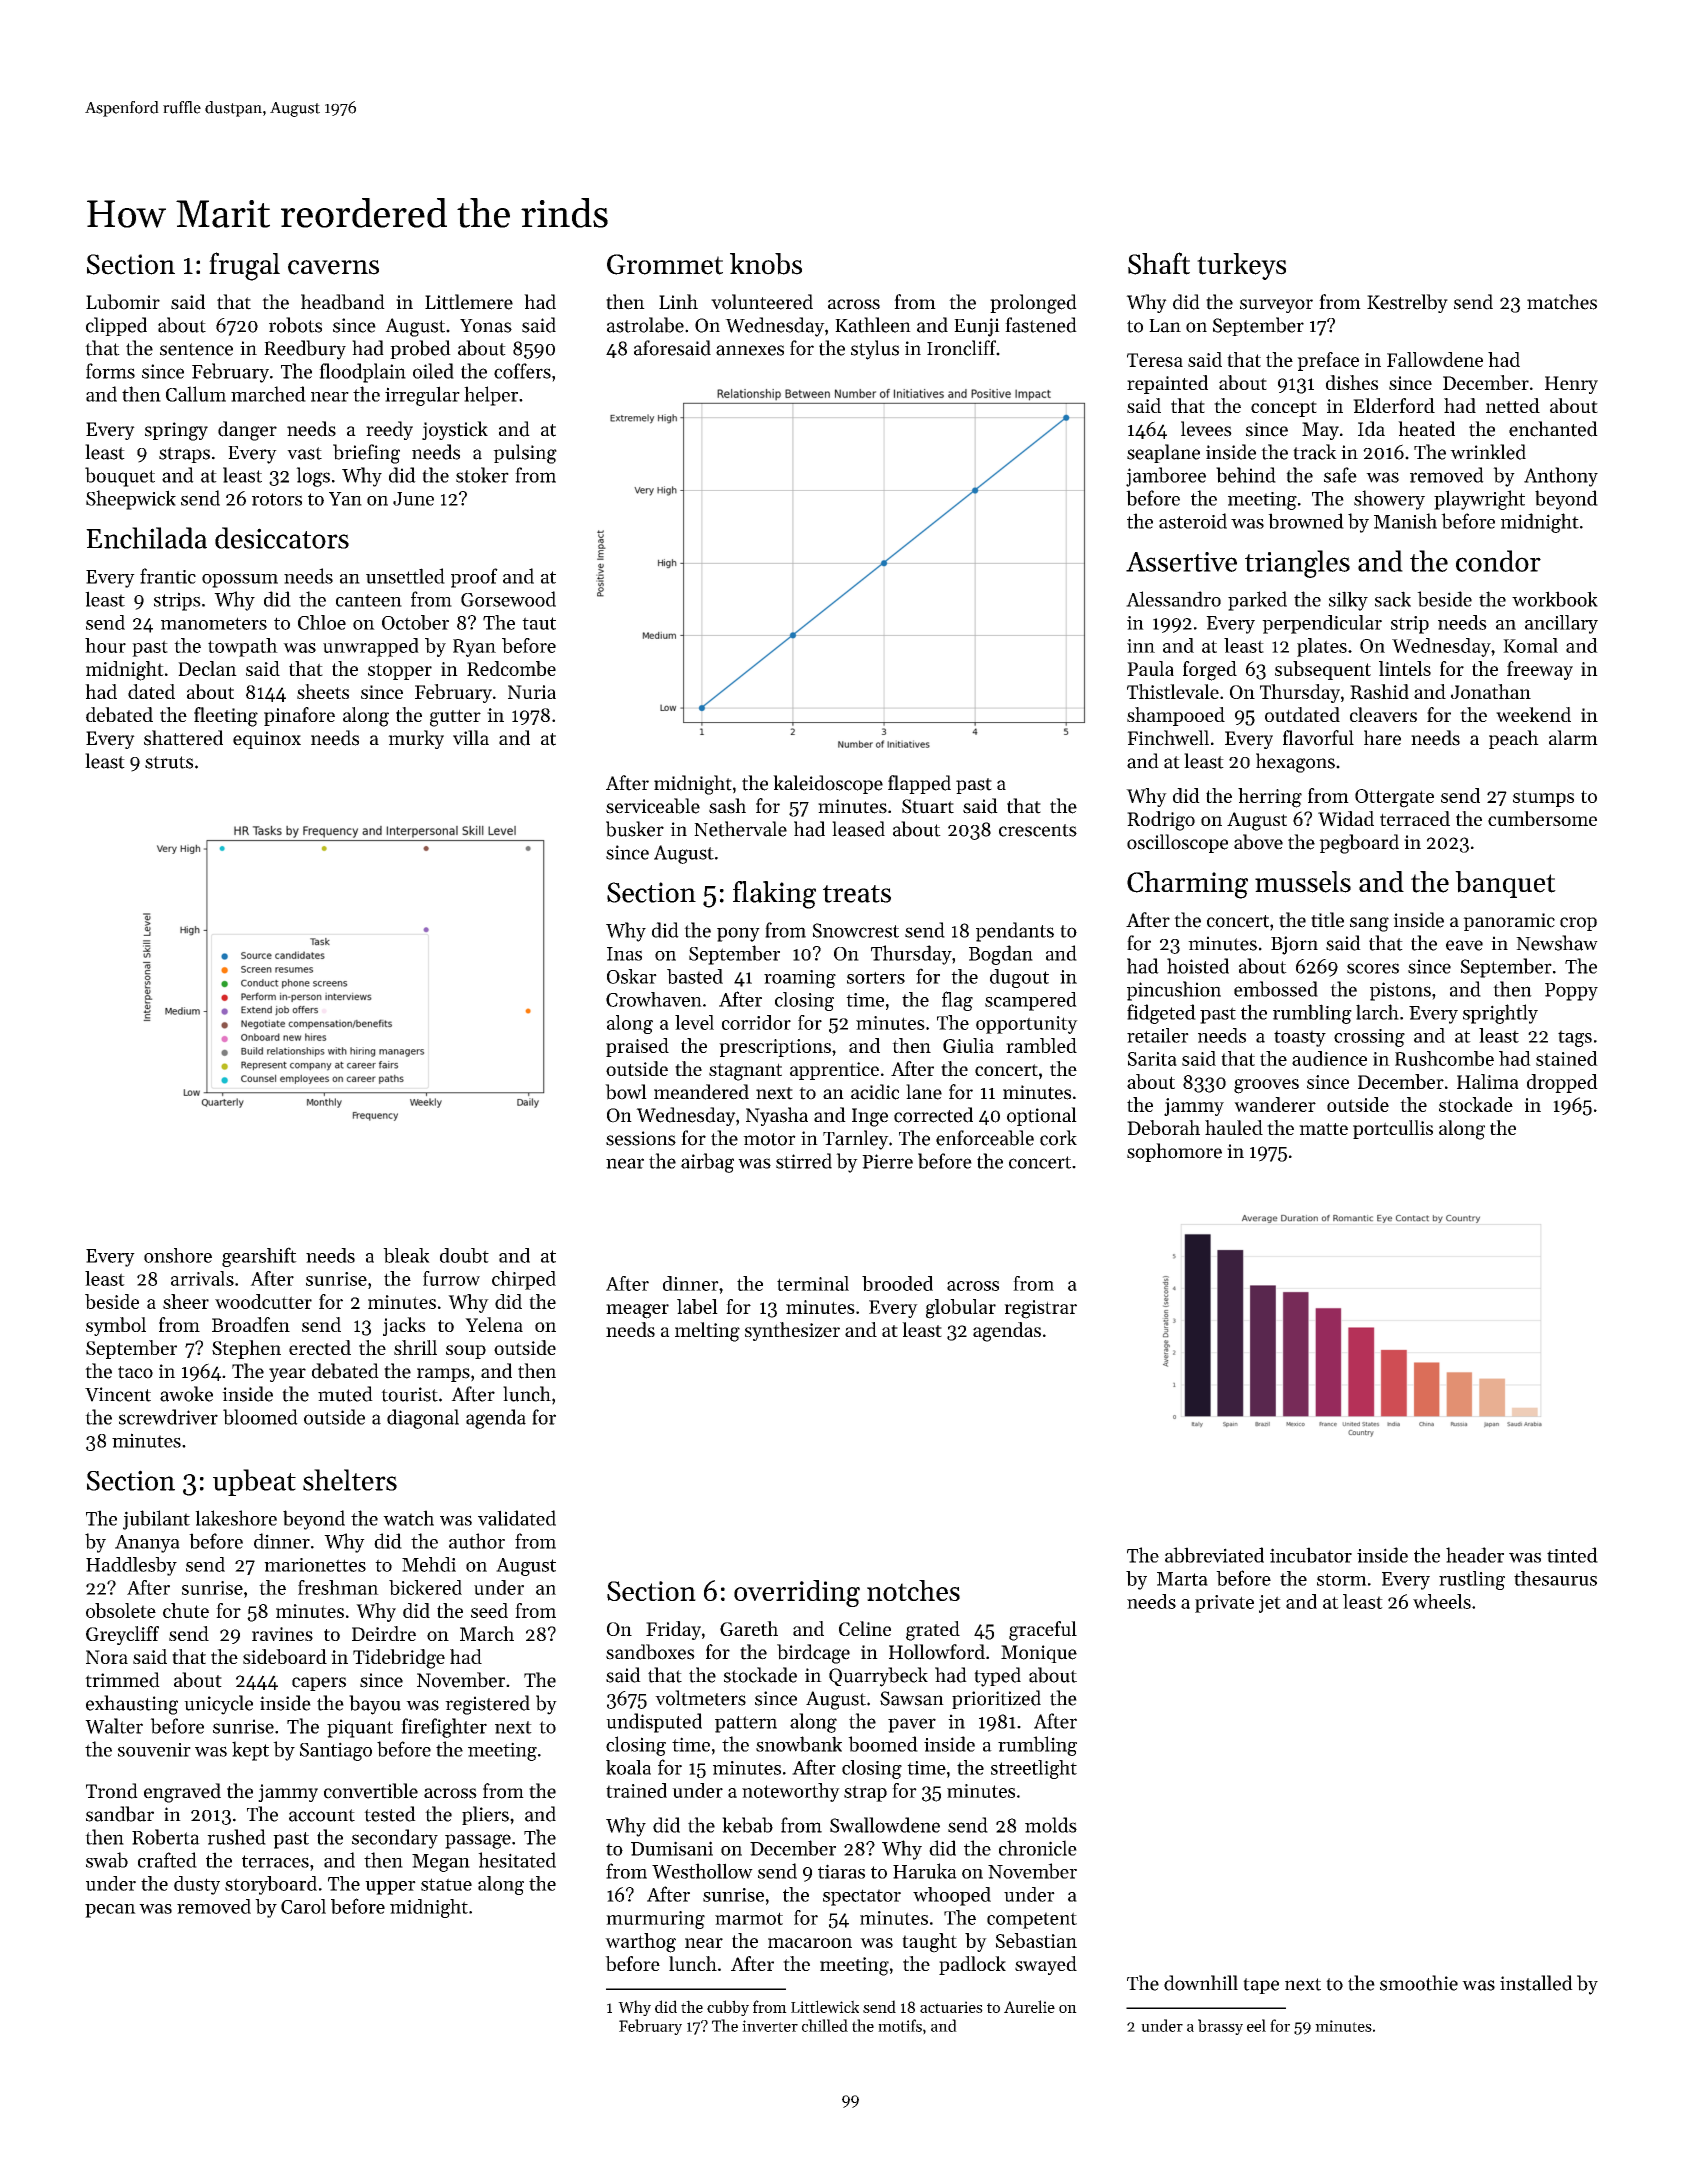  What do you see at coordinates (1323, 1129) in the document?
I see `matte` at bounding box center [1323, 1129].
